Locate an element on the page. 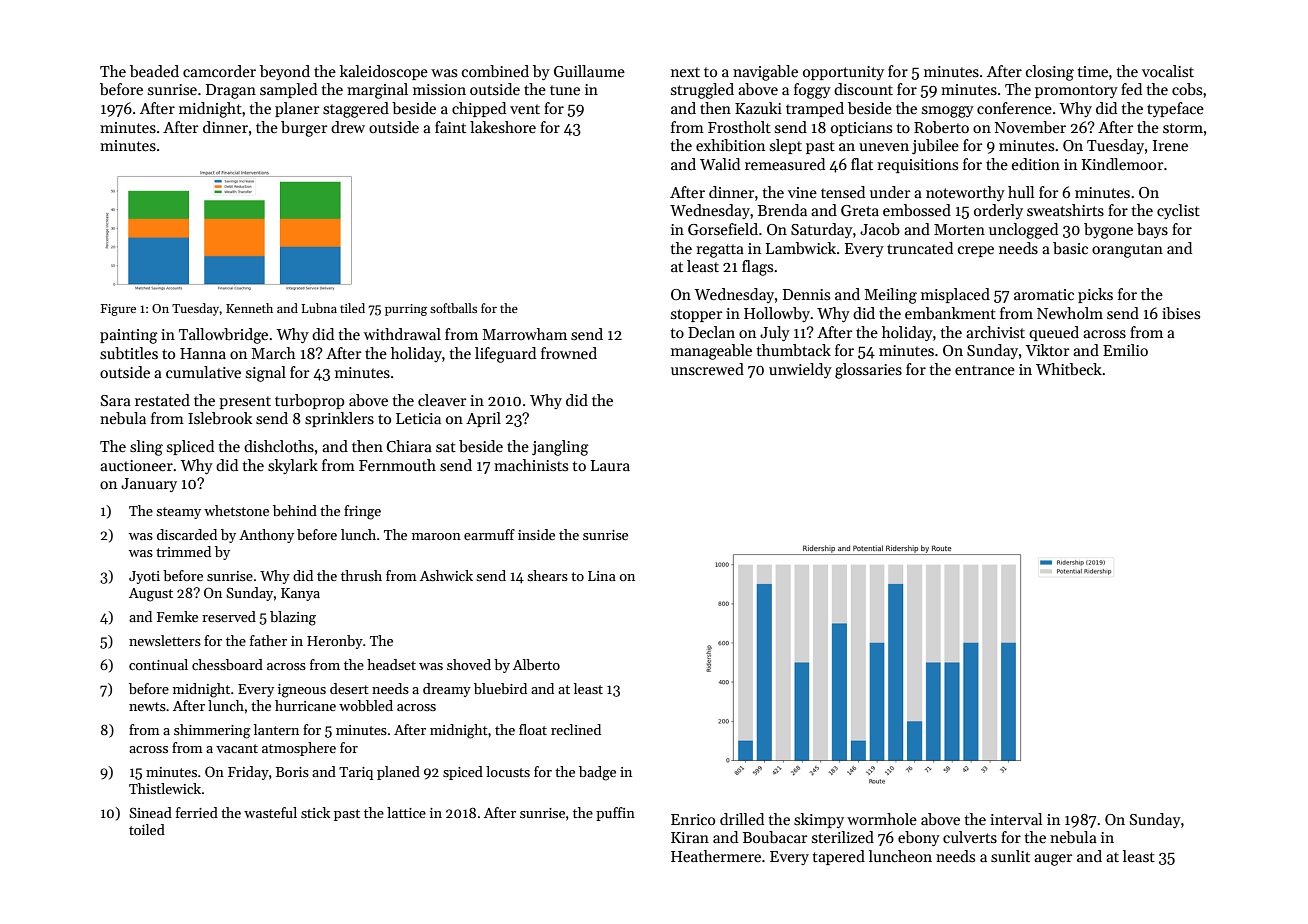 This page has width=1308, height=924. steamy is located at coordinates (178, 513).
